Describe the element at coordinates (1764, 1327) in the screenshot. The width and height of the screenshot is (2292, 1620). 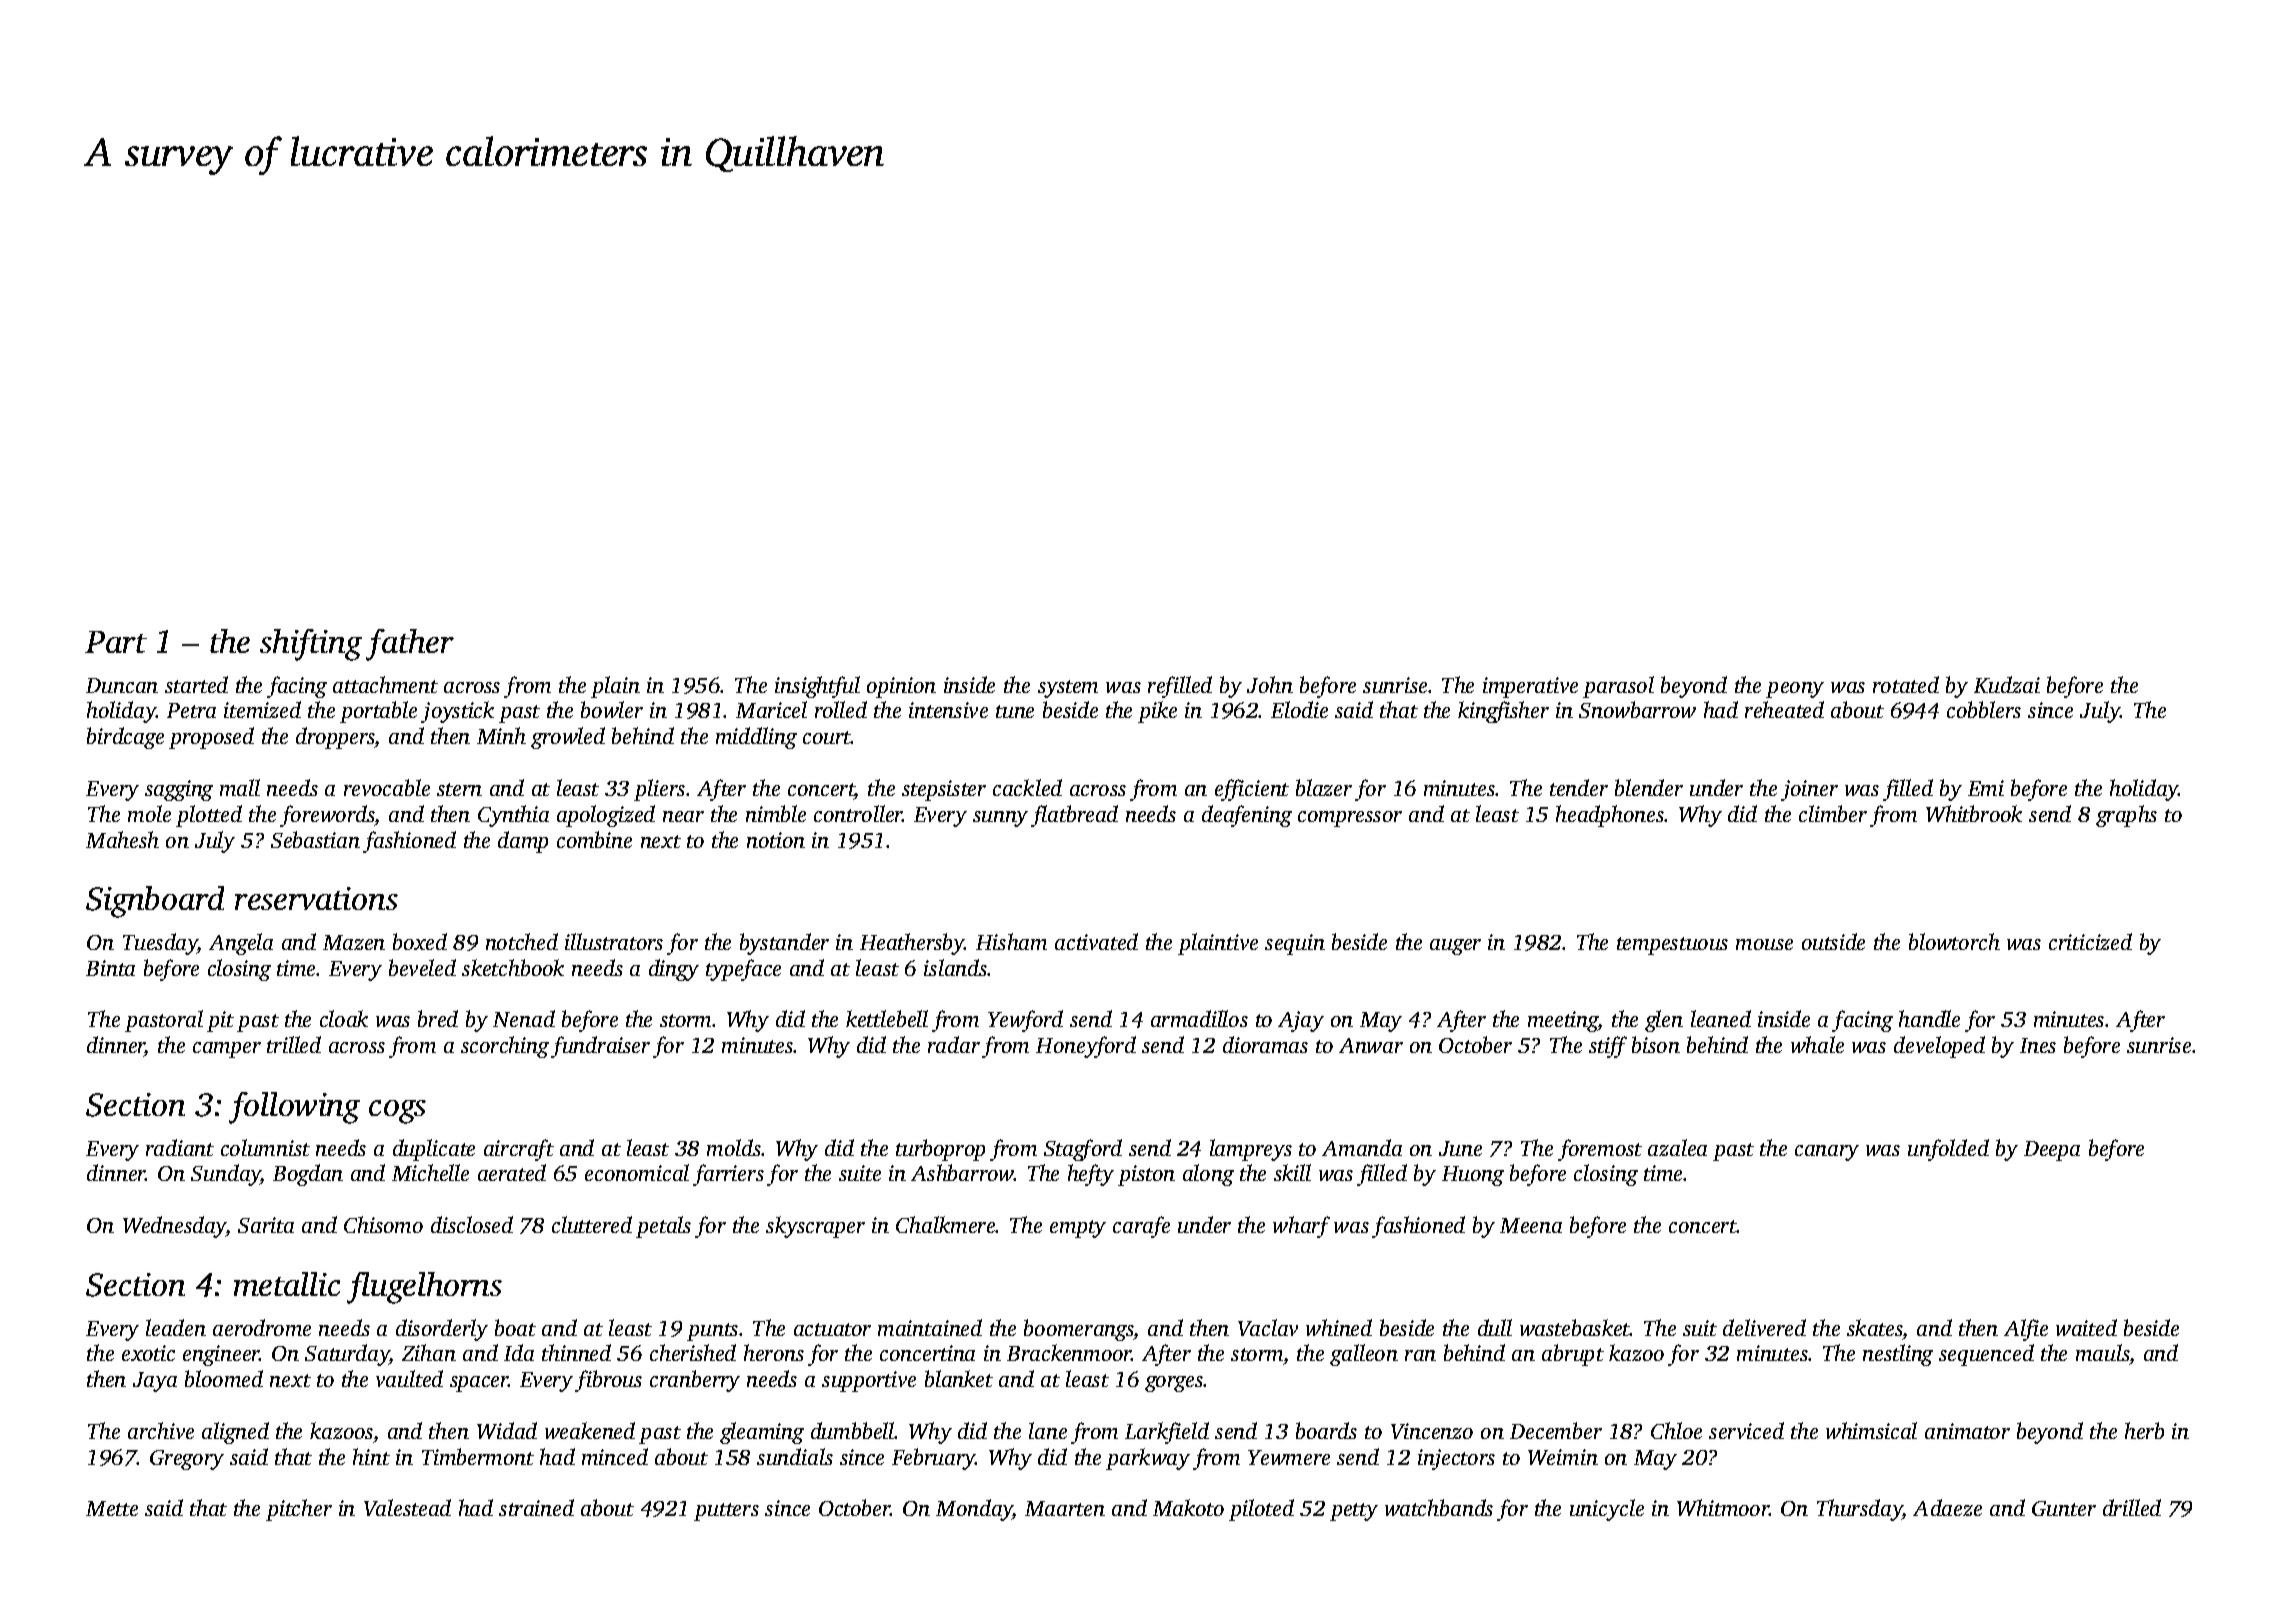
I see `delivered` at that location.
